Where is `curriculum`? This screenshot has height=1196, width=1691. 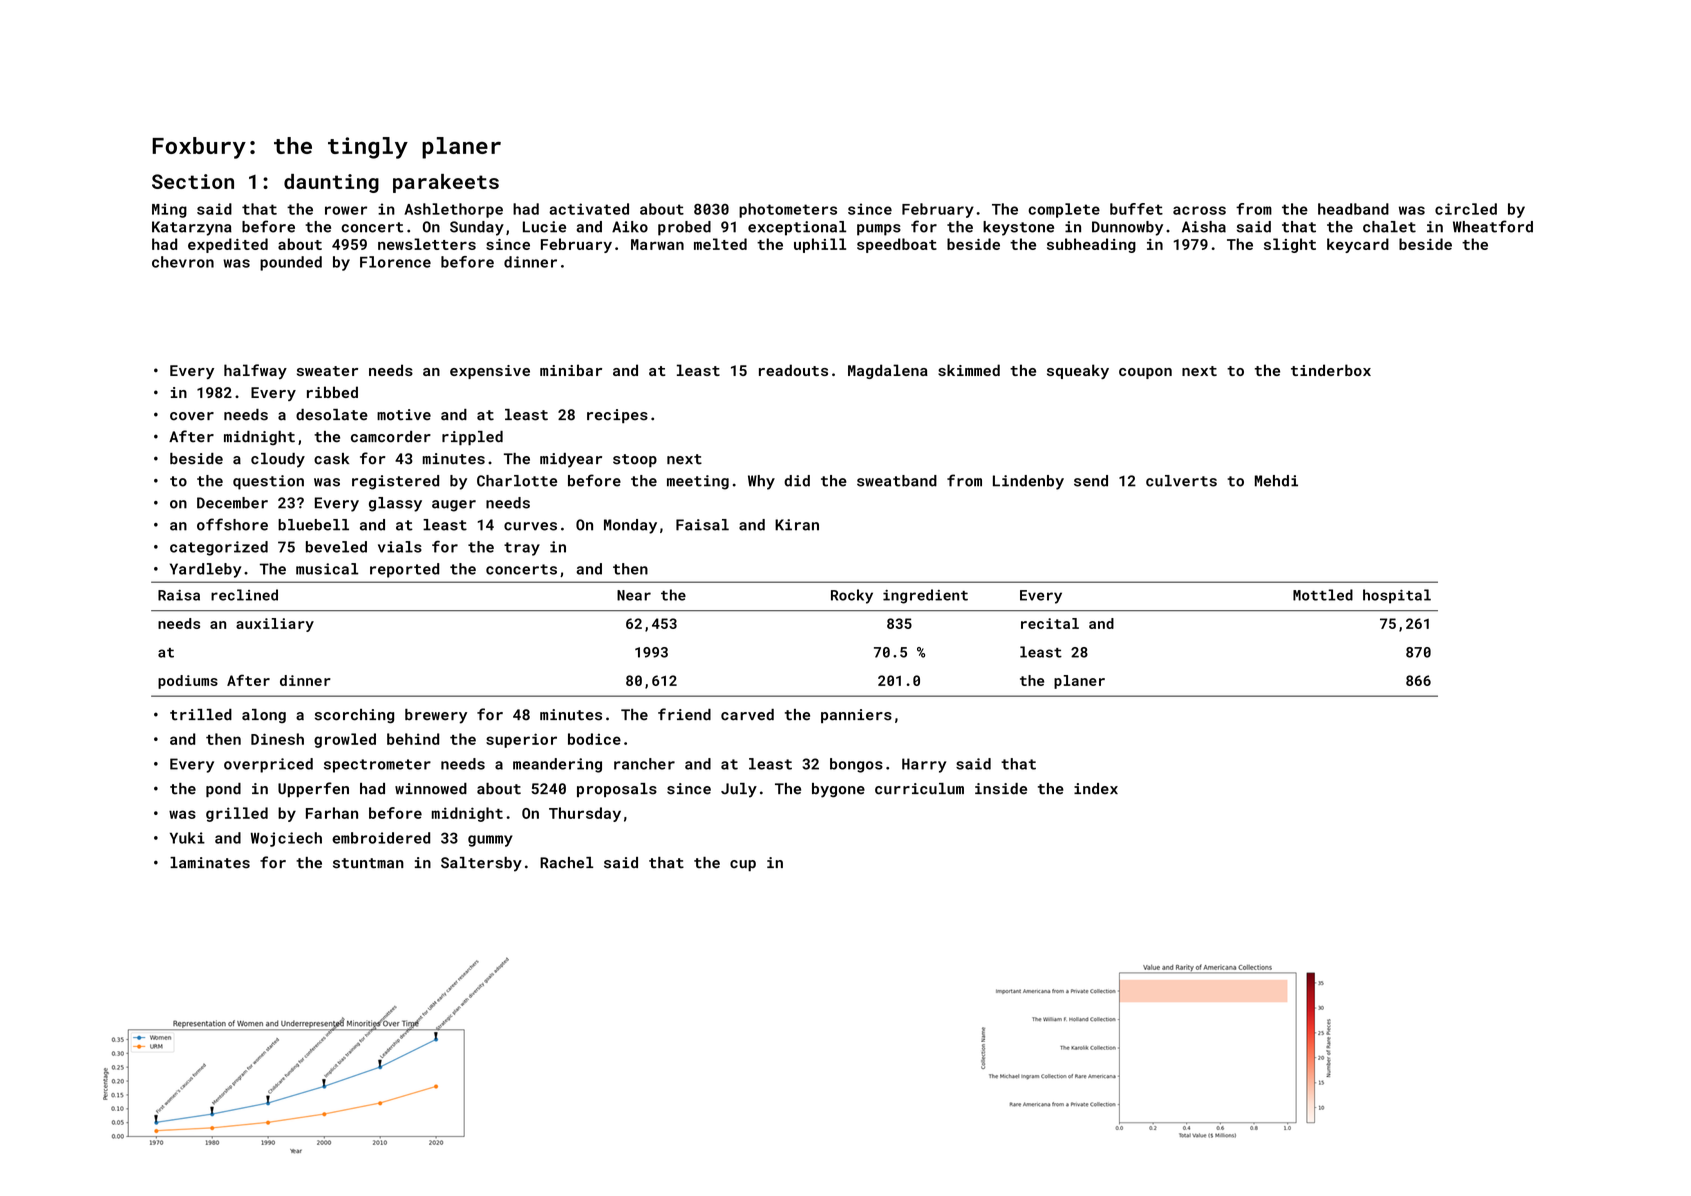 curriculum is located at coordinates (919, 789).
